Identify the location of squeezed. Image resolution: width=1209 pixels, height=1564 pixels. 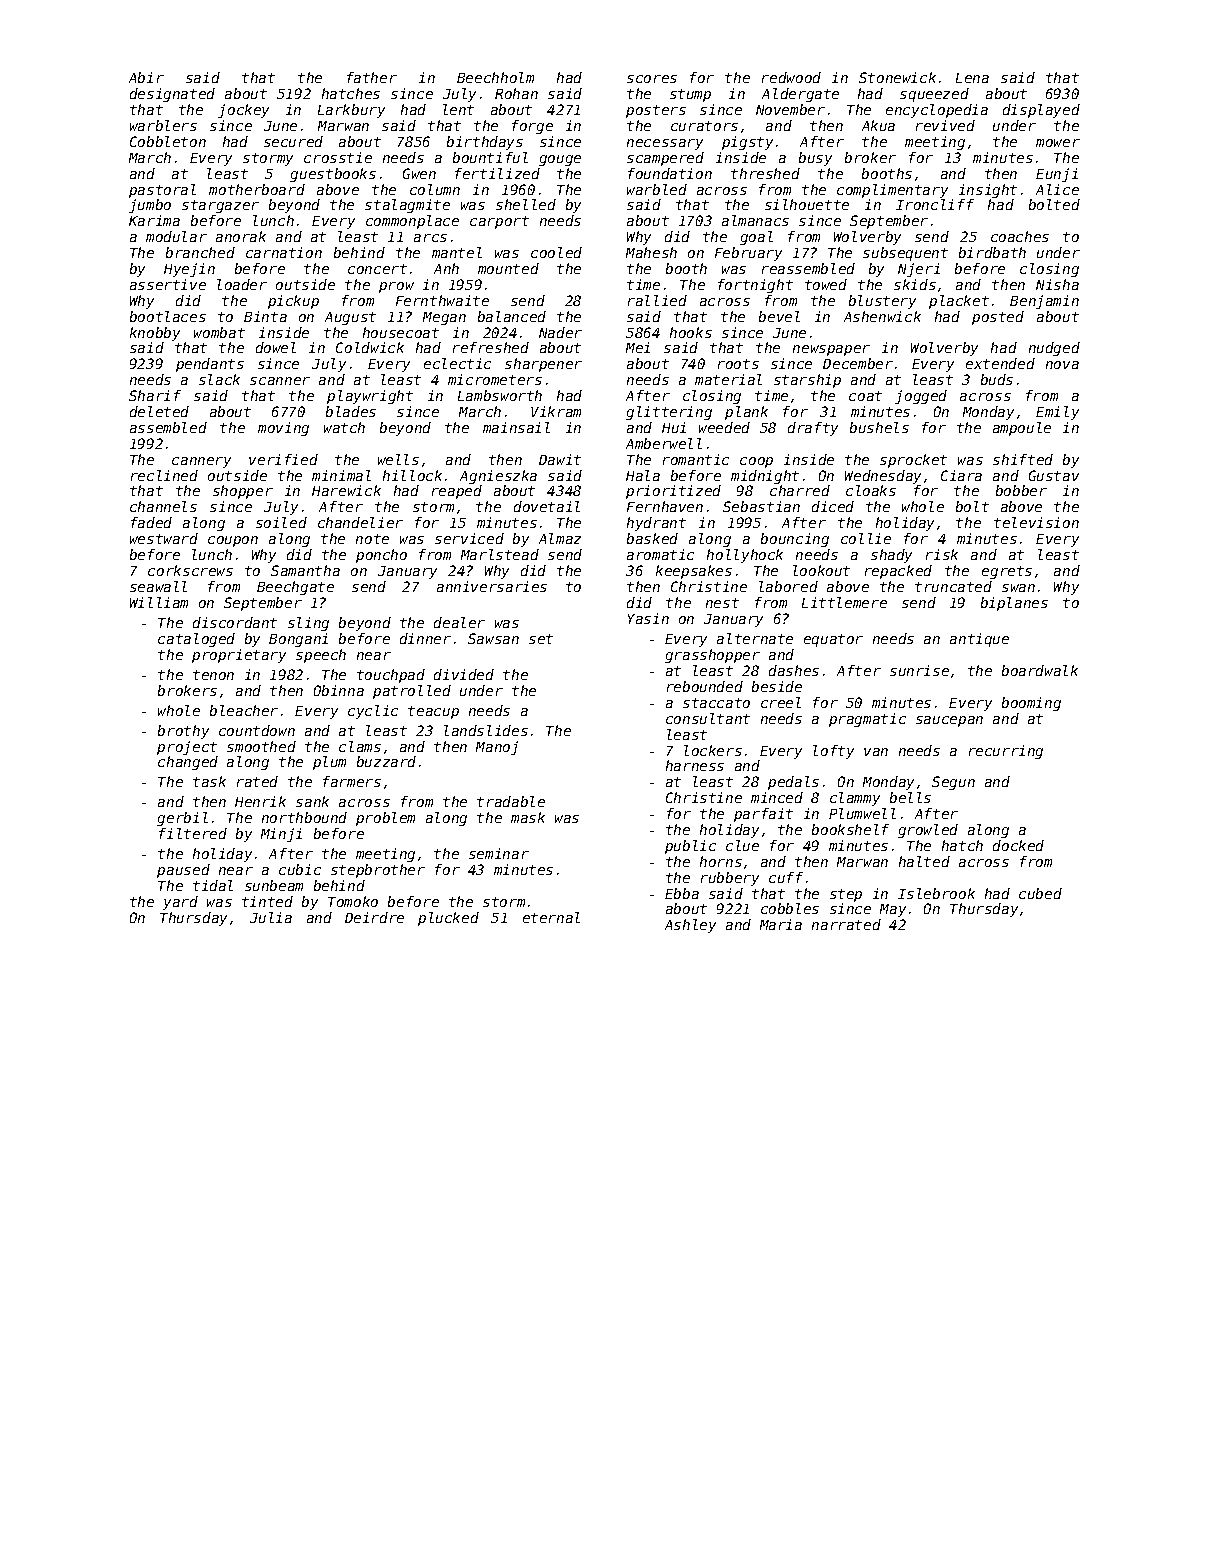
(934, 95).
